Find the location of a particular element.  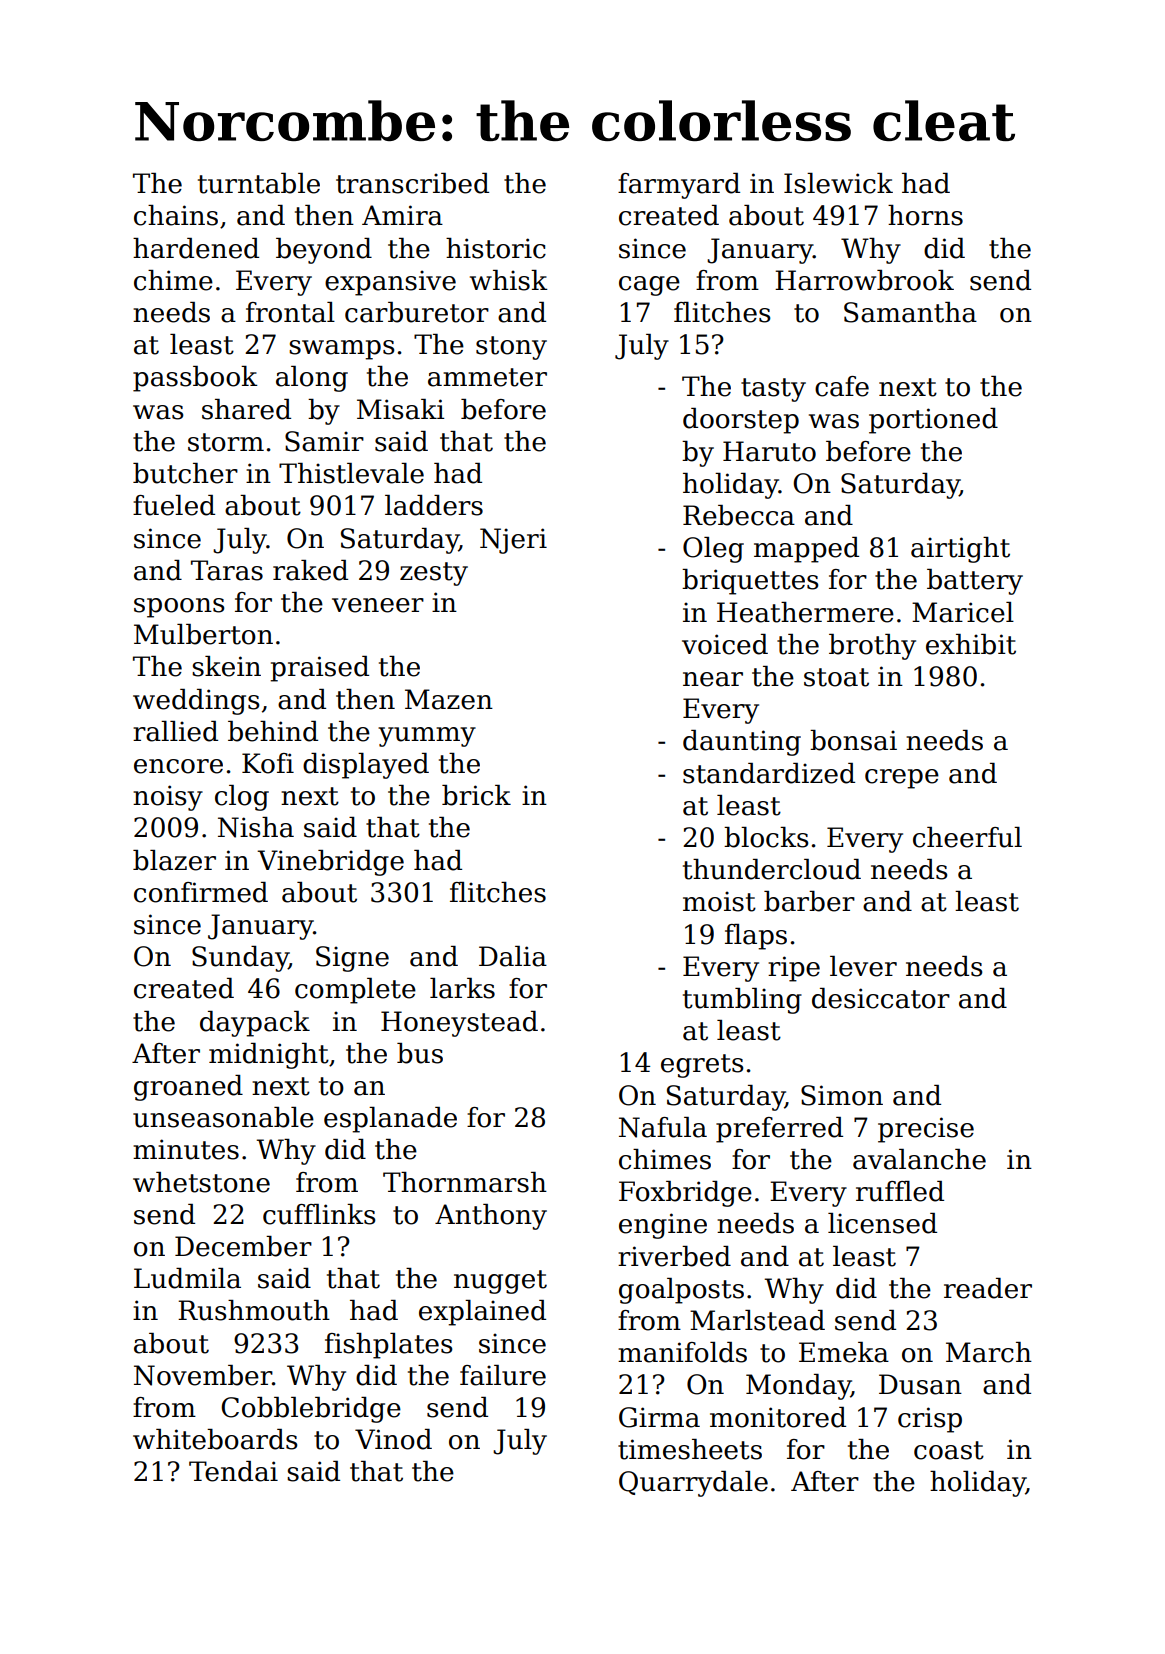

turntable is located at coordinates (259, 183).
